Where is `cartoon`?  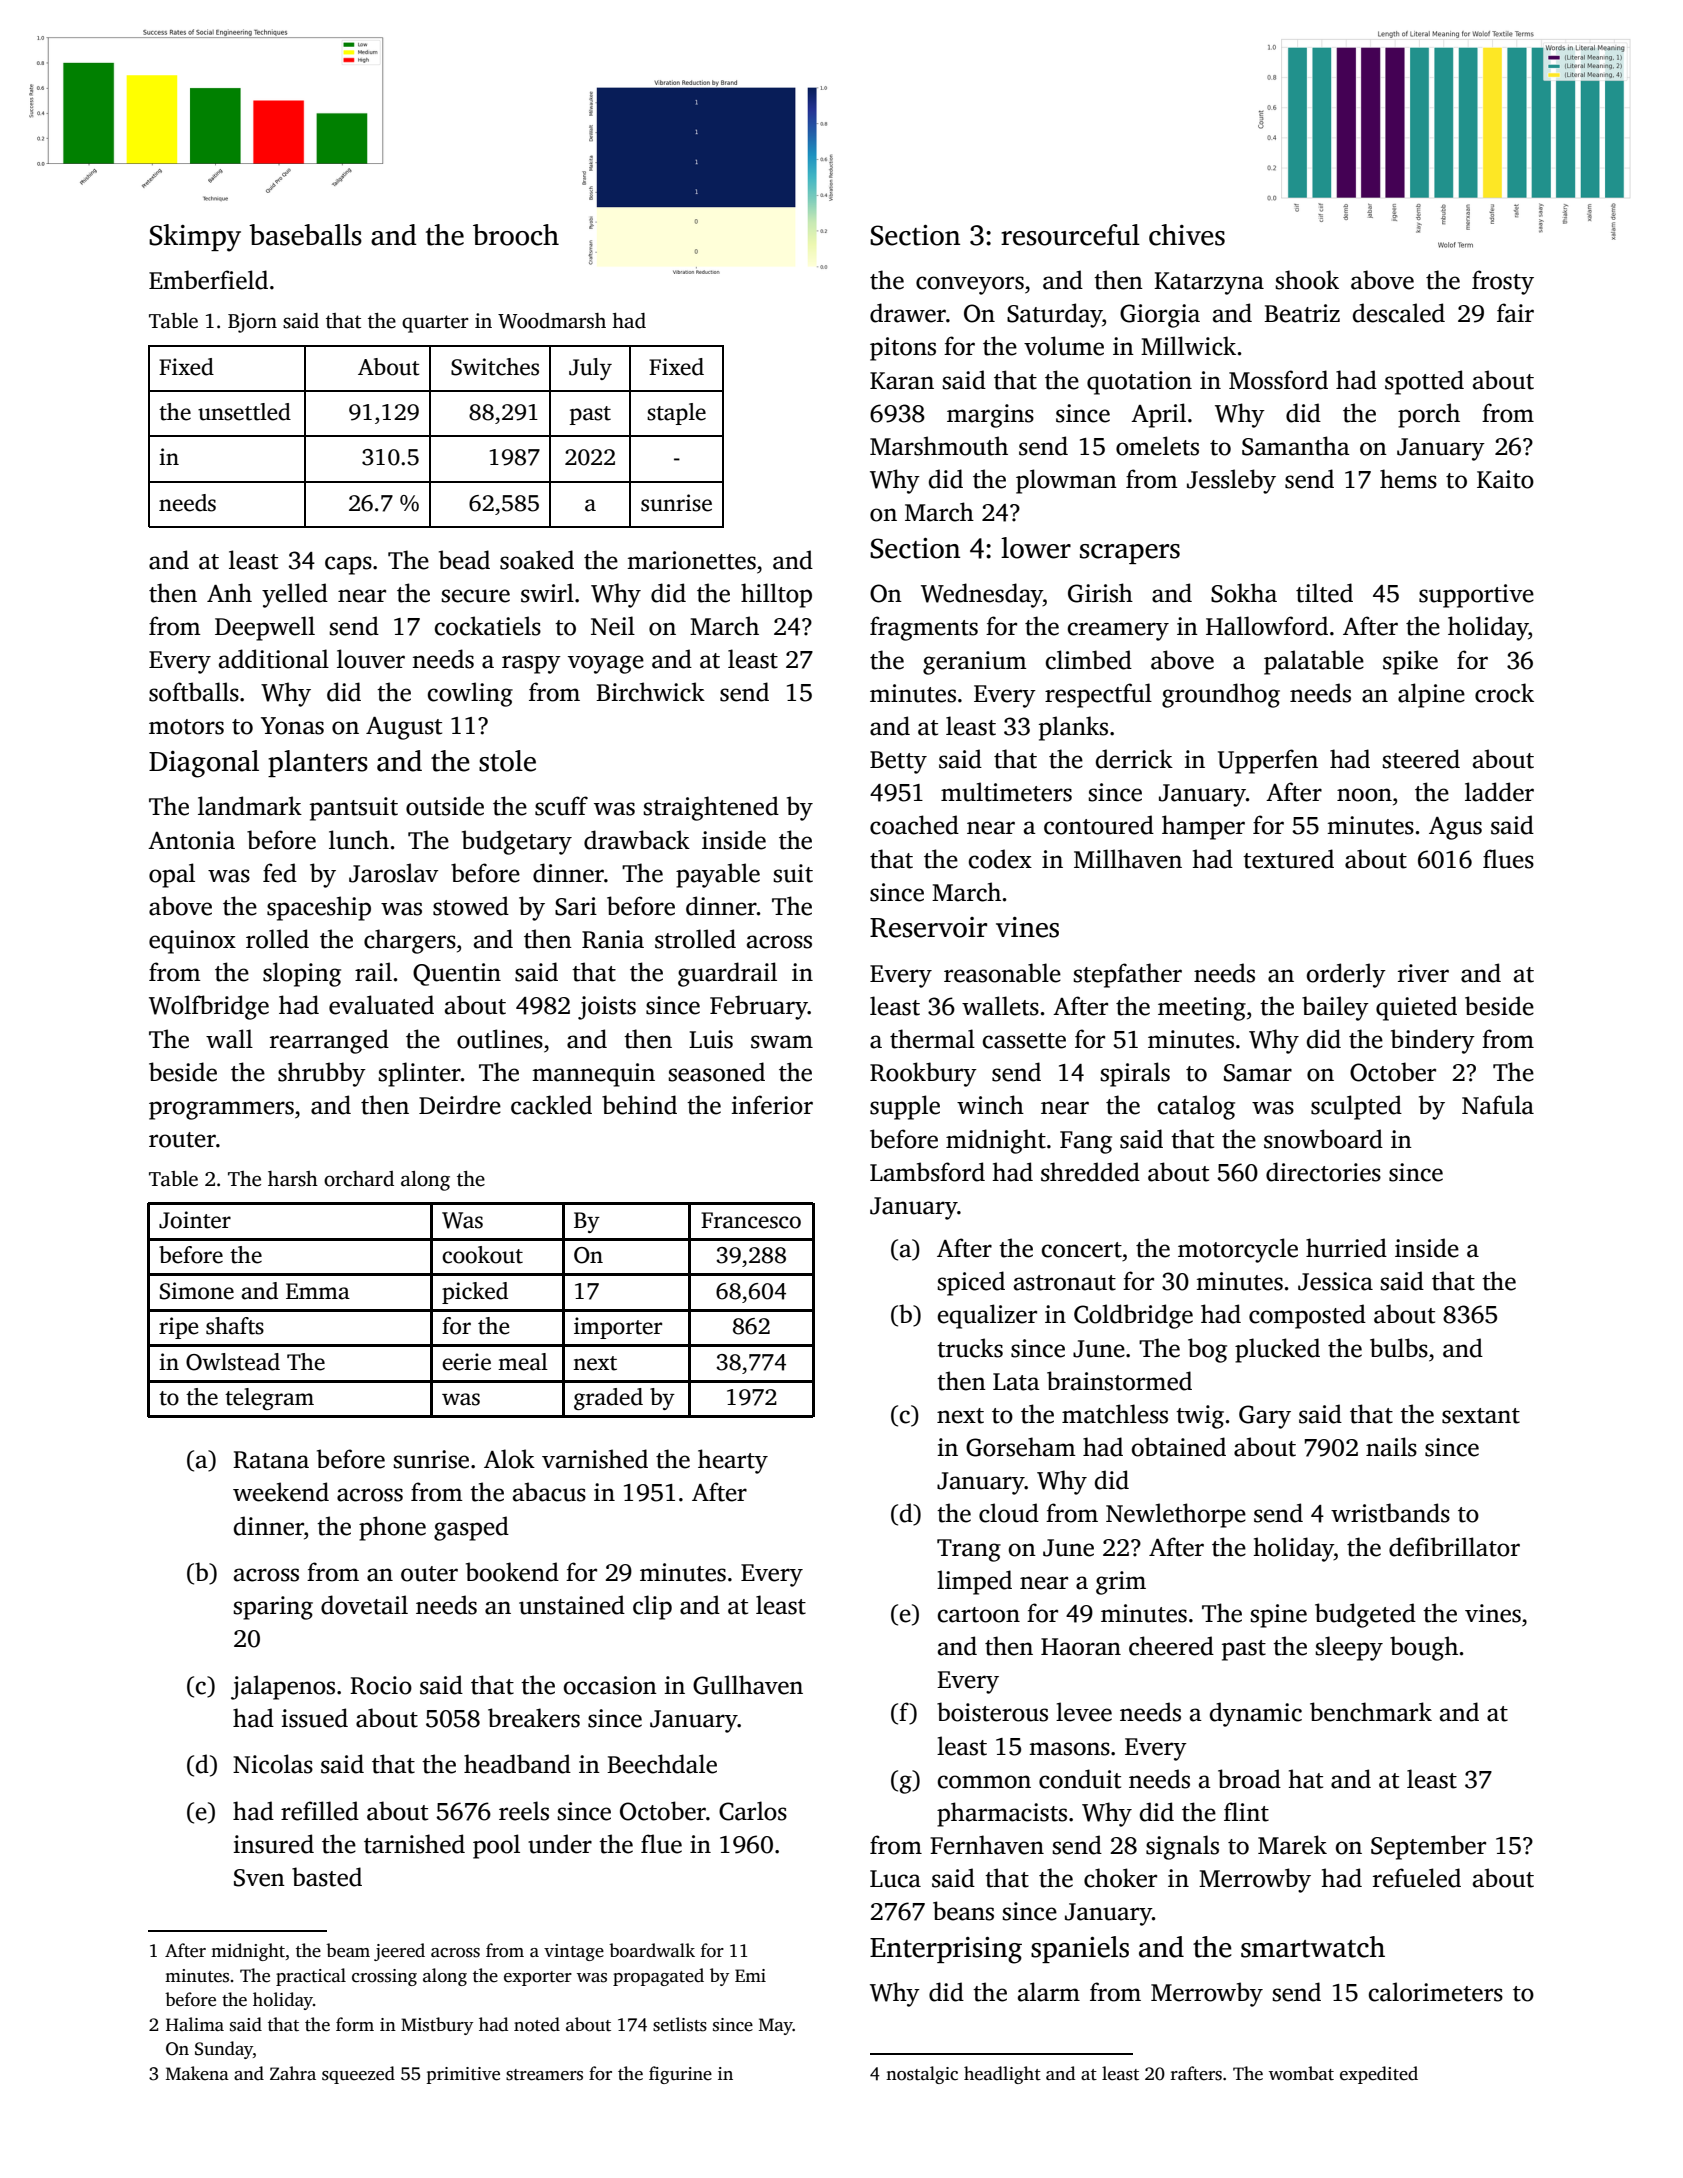 cartoon is located at coordinates (979, 1615).
